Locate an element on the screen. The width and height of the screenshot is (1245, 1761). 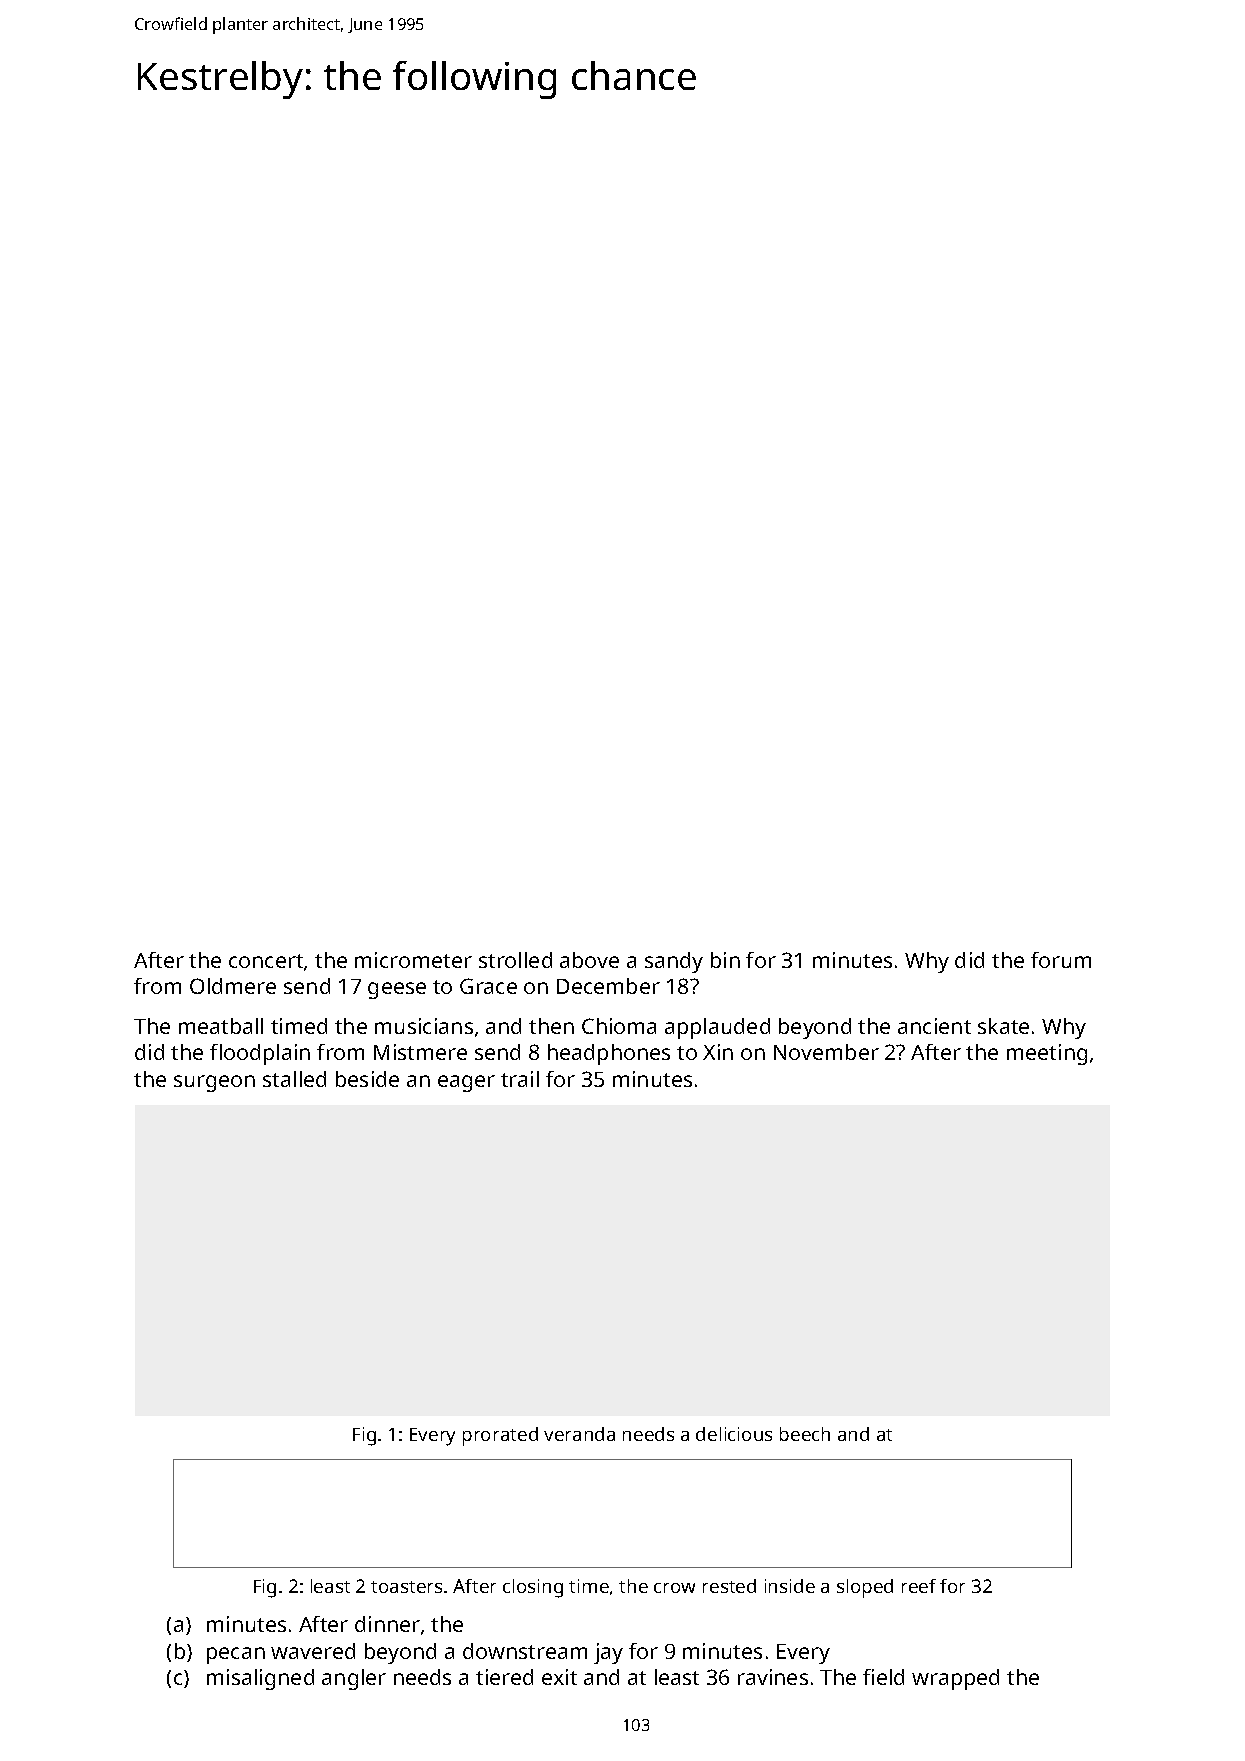
reef is located at coordinates (919, 1586).
